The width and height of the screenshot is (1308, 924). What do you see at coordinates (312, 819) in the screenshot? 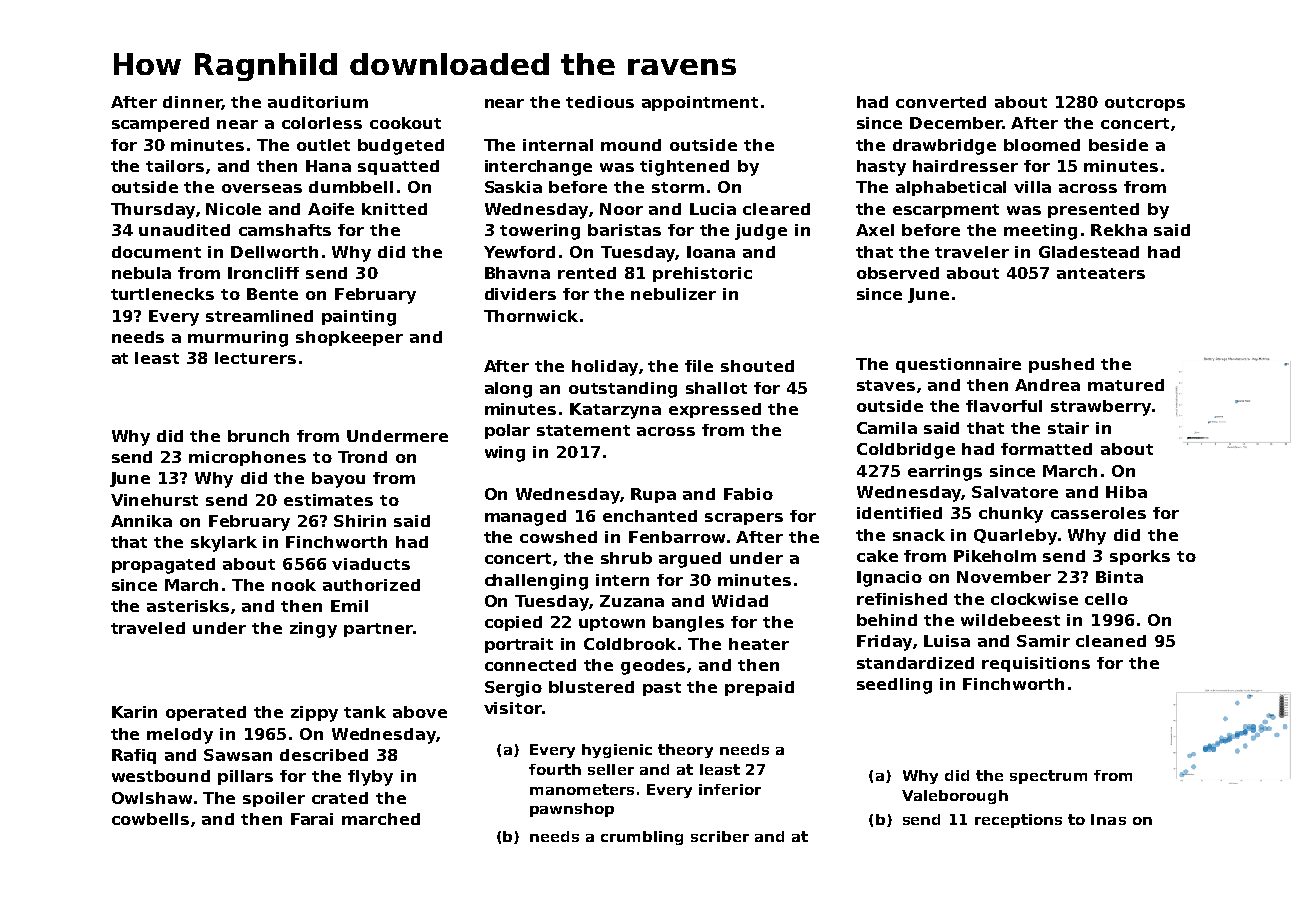
I see `Farai` at bounding box center [312, 819].
